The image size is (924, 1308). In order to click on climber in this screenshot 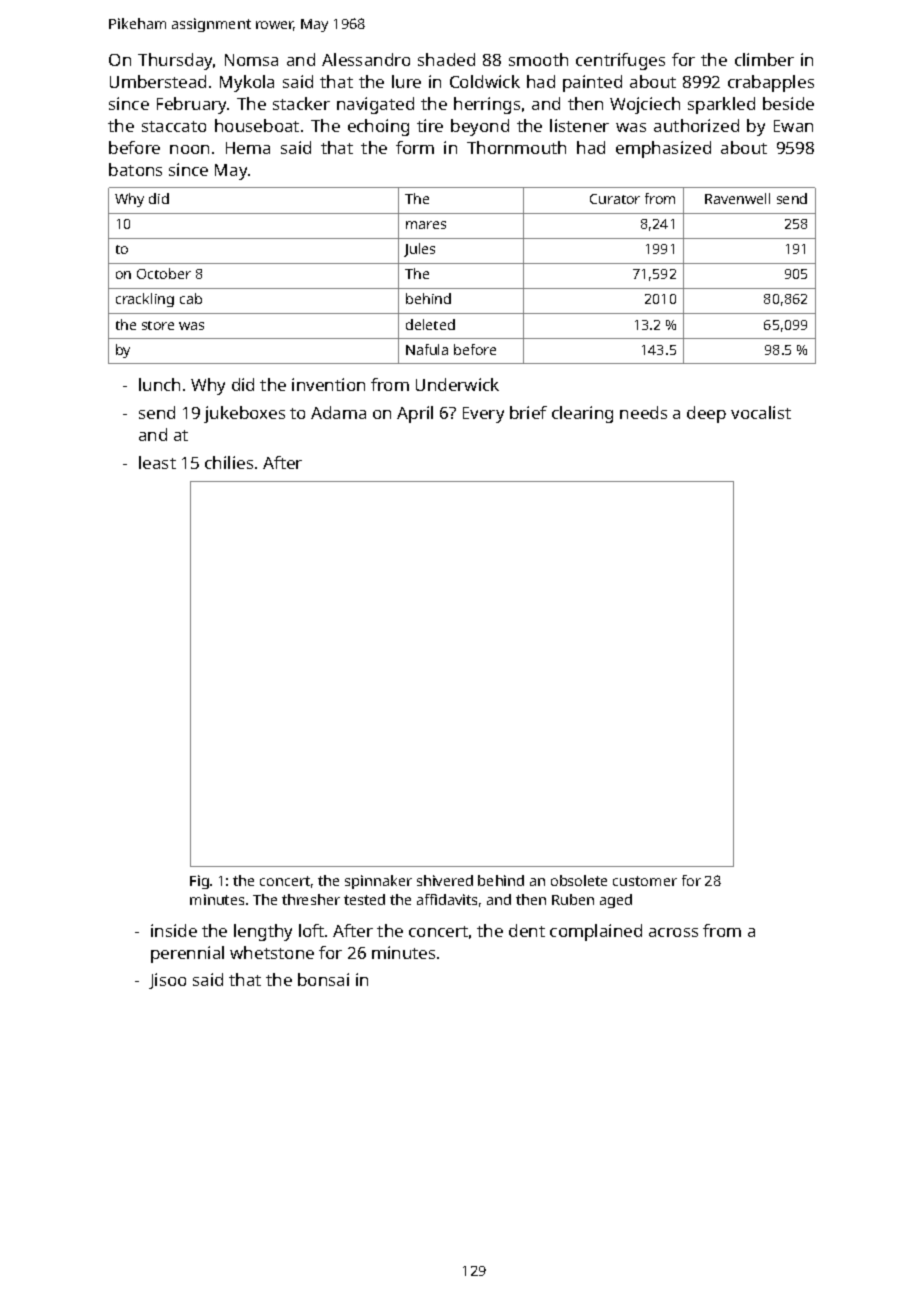, I will do `click(764, 59)`.
